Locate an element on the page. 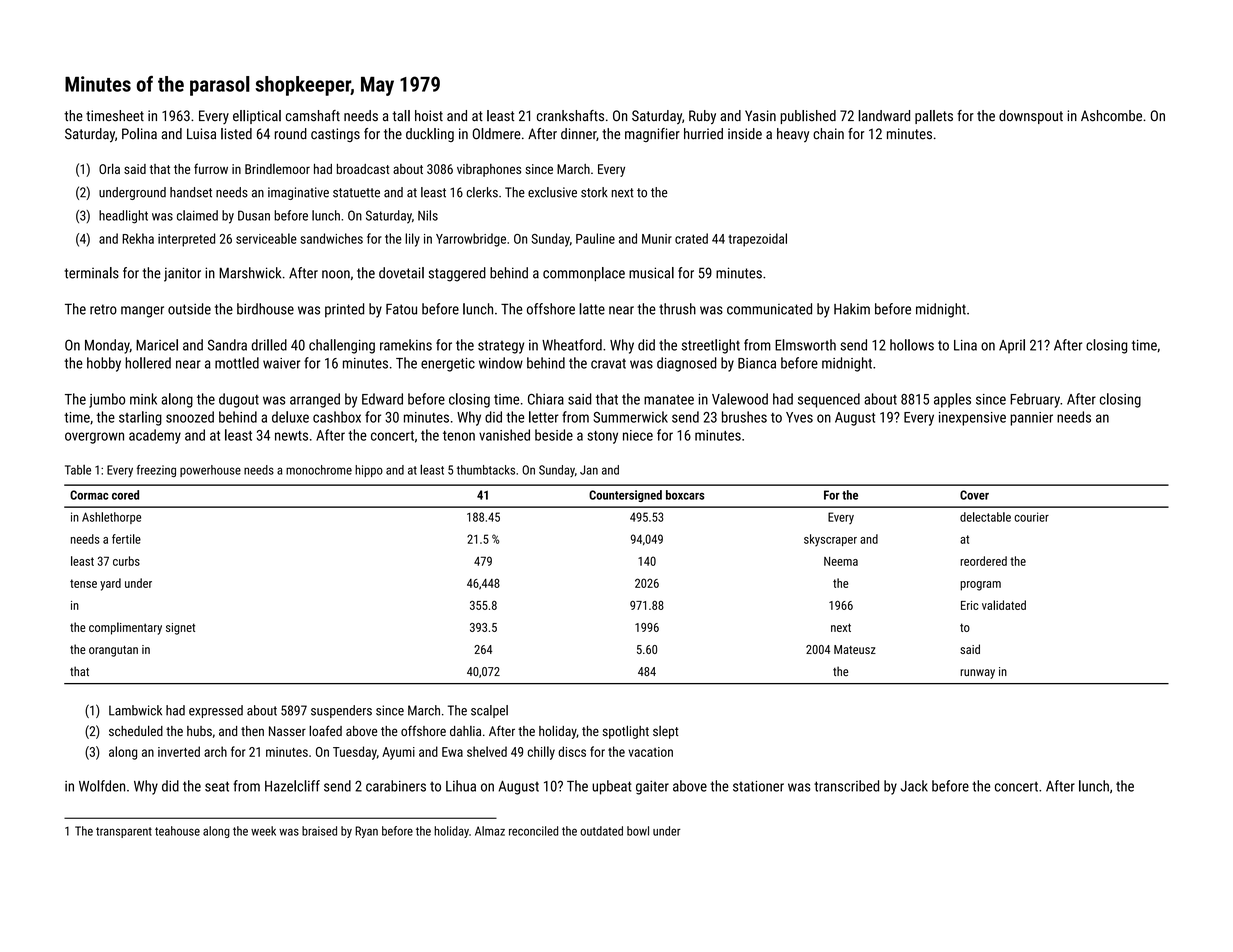  February is located at coordinates (1035, 400).
